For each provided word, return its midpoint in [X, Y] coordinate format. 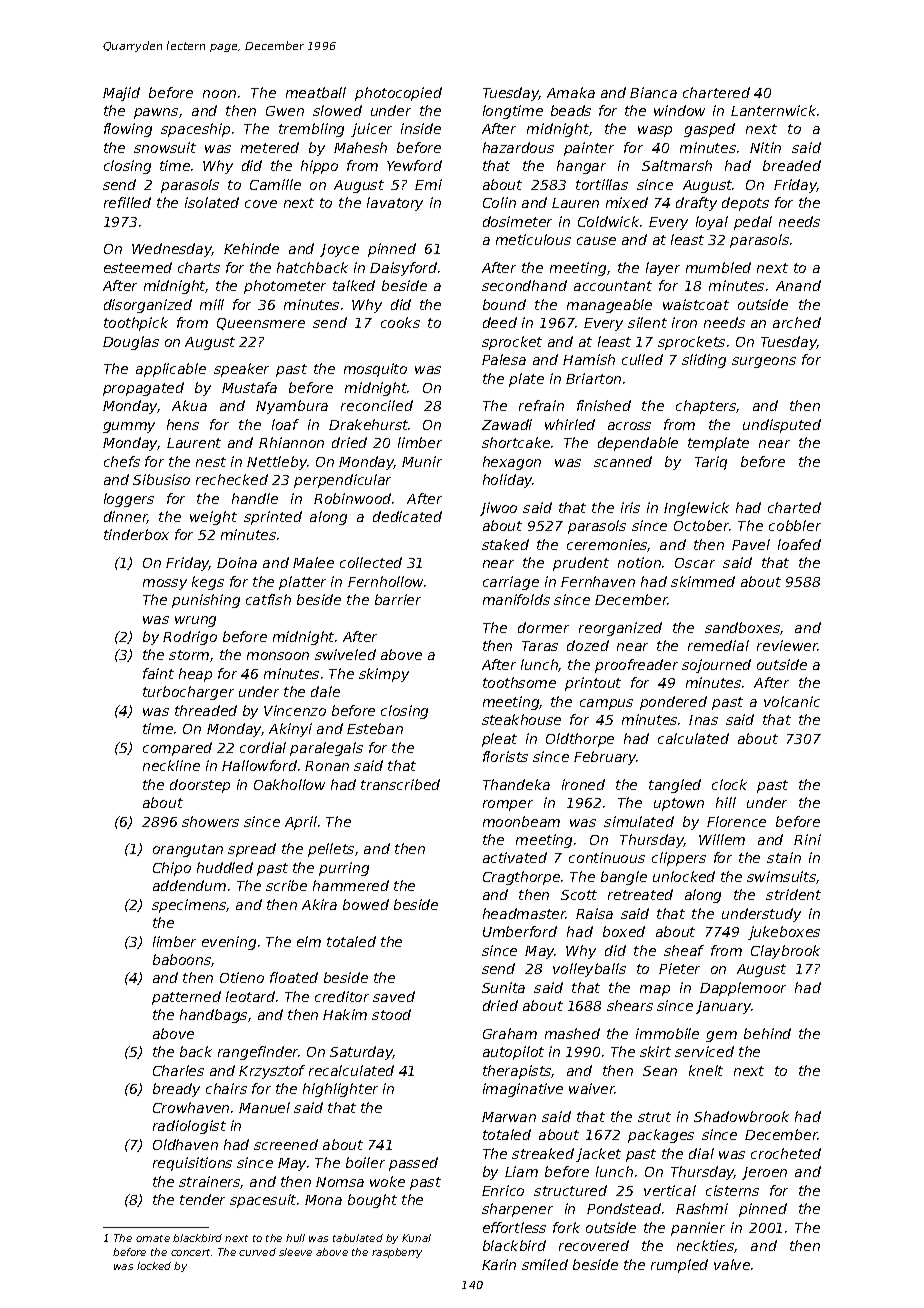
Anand [798, 285]
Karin [499, 1264]
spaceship [195, 130]
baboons [182, 960]
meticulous [533, 239]
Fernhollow [385, 581]
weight [213, 518]
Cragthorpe [521, 878]
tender [202, 1199]
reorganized [620, 629]
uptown [679, 804]
